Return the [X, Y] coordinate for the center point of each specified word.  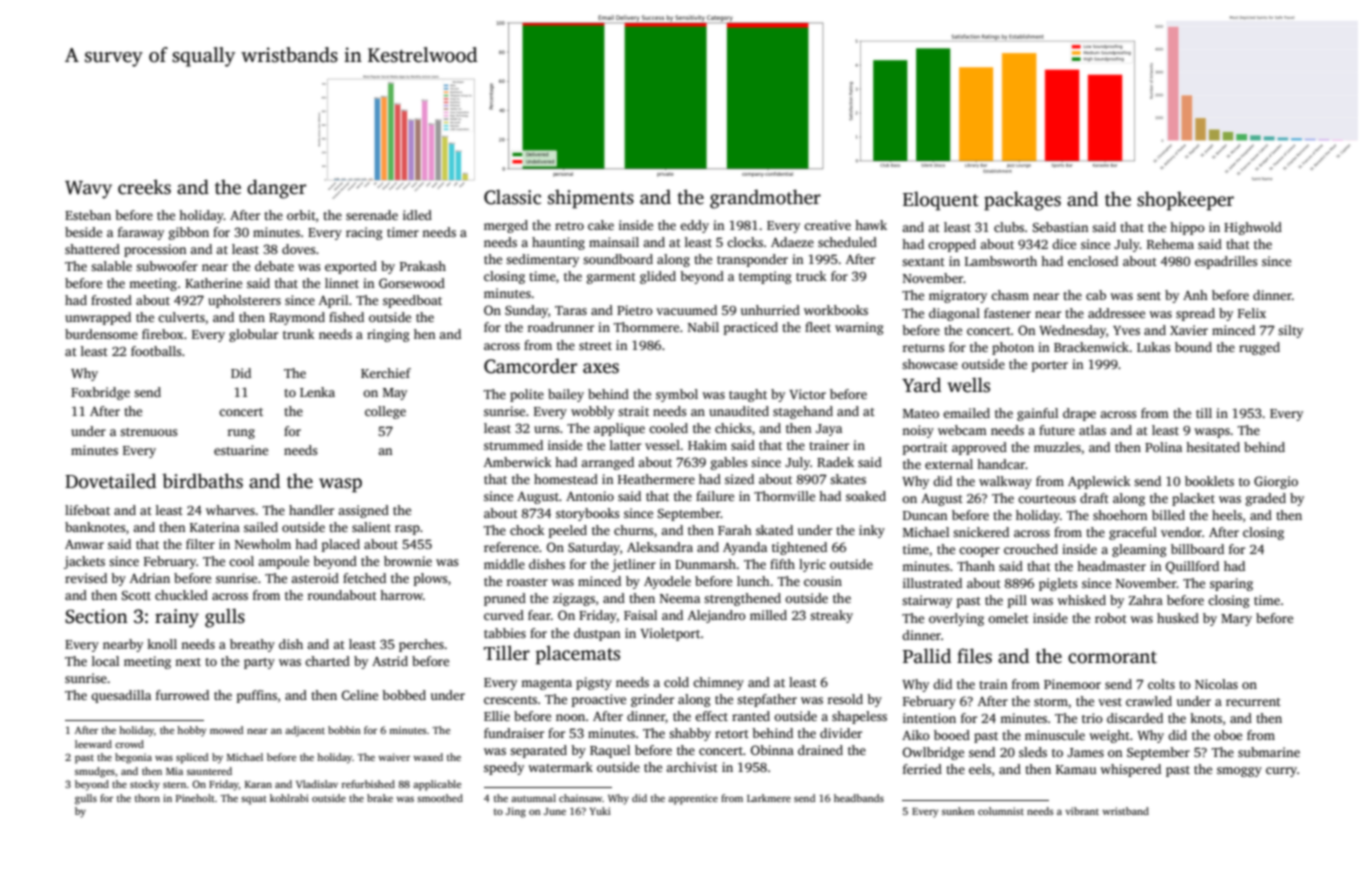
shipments [591, 199]
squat [254, 800]
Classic [512, 197]
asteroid [315, 578]
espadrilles [1226, 262]
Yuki [600, 811]
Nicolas [1216, 684]
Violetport [670, 634]
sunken [958, 811]
